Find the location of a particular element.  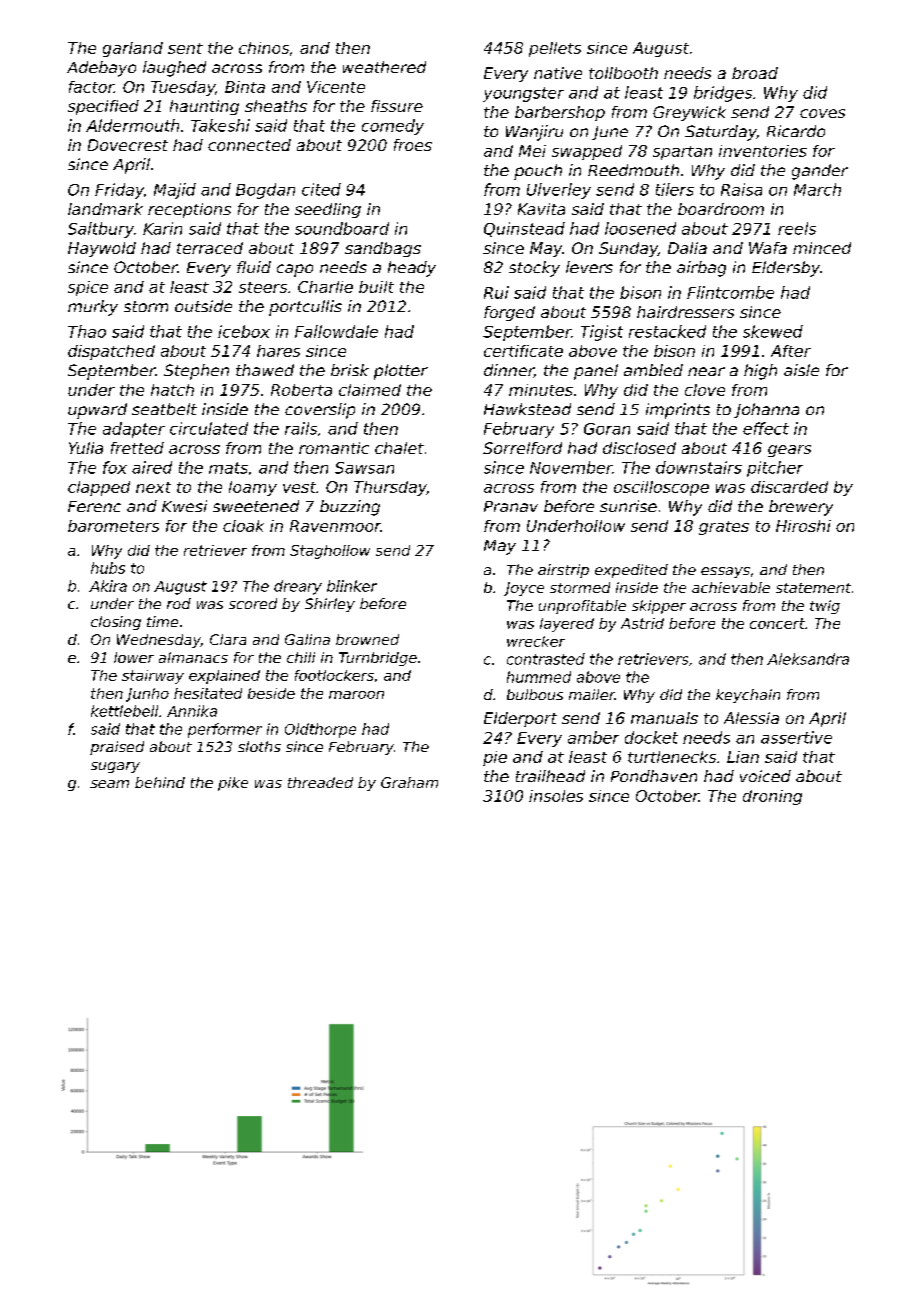

sandbags is located at coordinates (383, 249).
